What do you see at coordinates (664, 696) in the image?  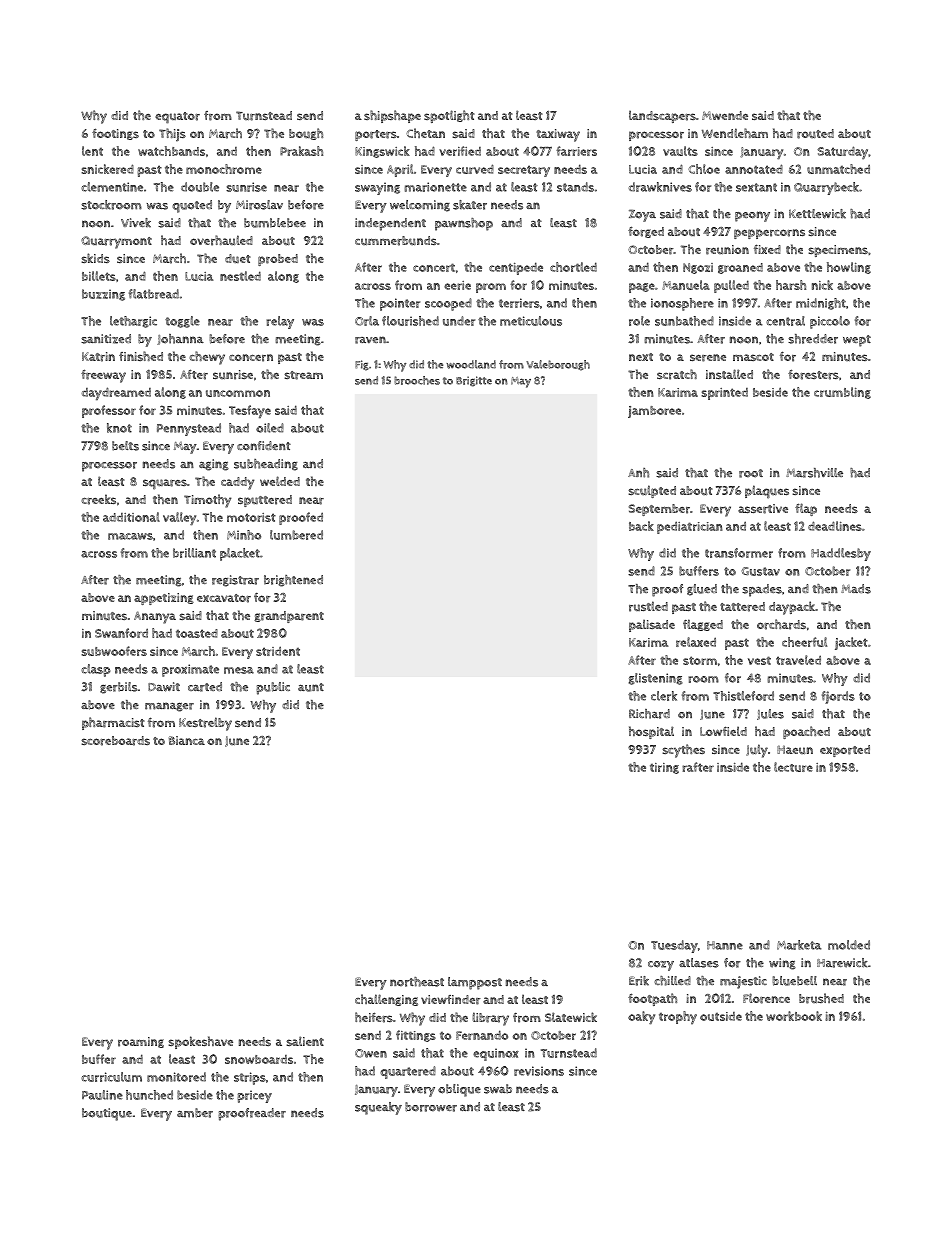 I see `clerk` at bounding box center [664, 696].
